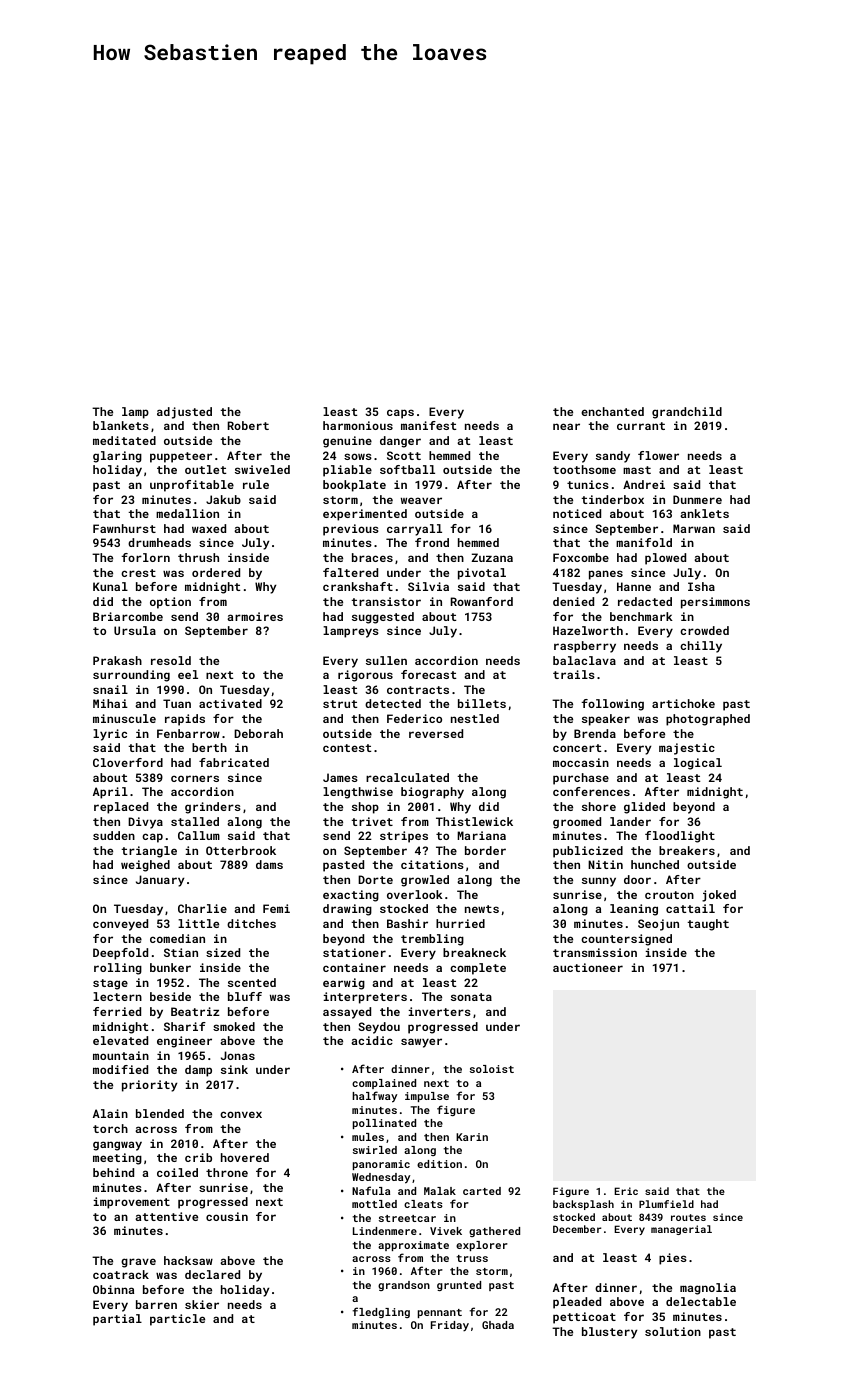 Image resolution: width=849 pixels, height=1400 pixels. What do you see at coordinates (184, 413) in the screenshot?
I see `adjusted` at bounding box center [184, 413].
